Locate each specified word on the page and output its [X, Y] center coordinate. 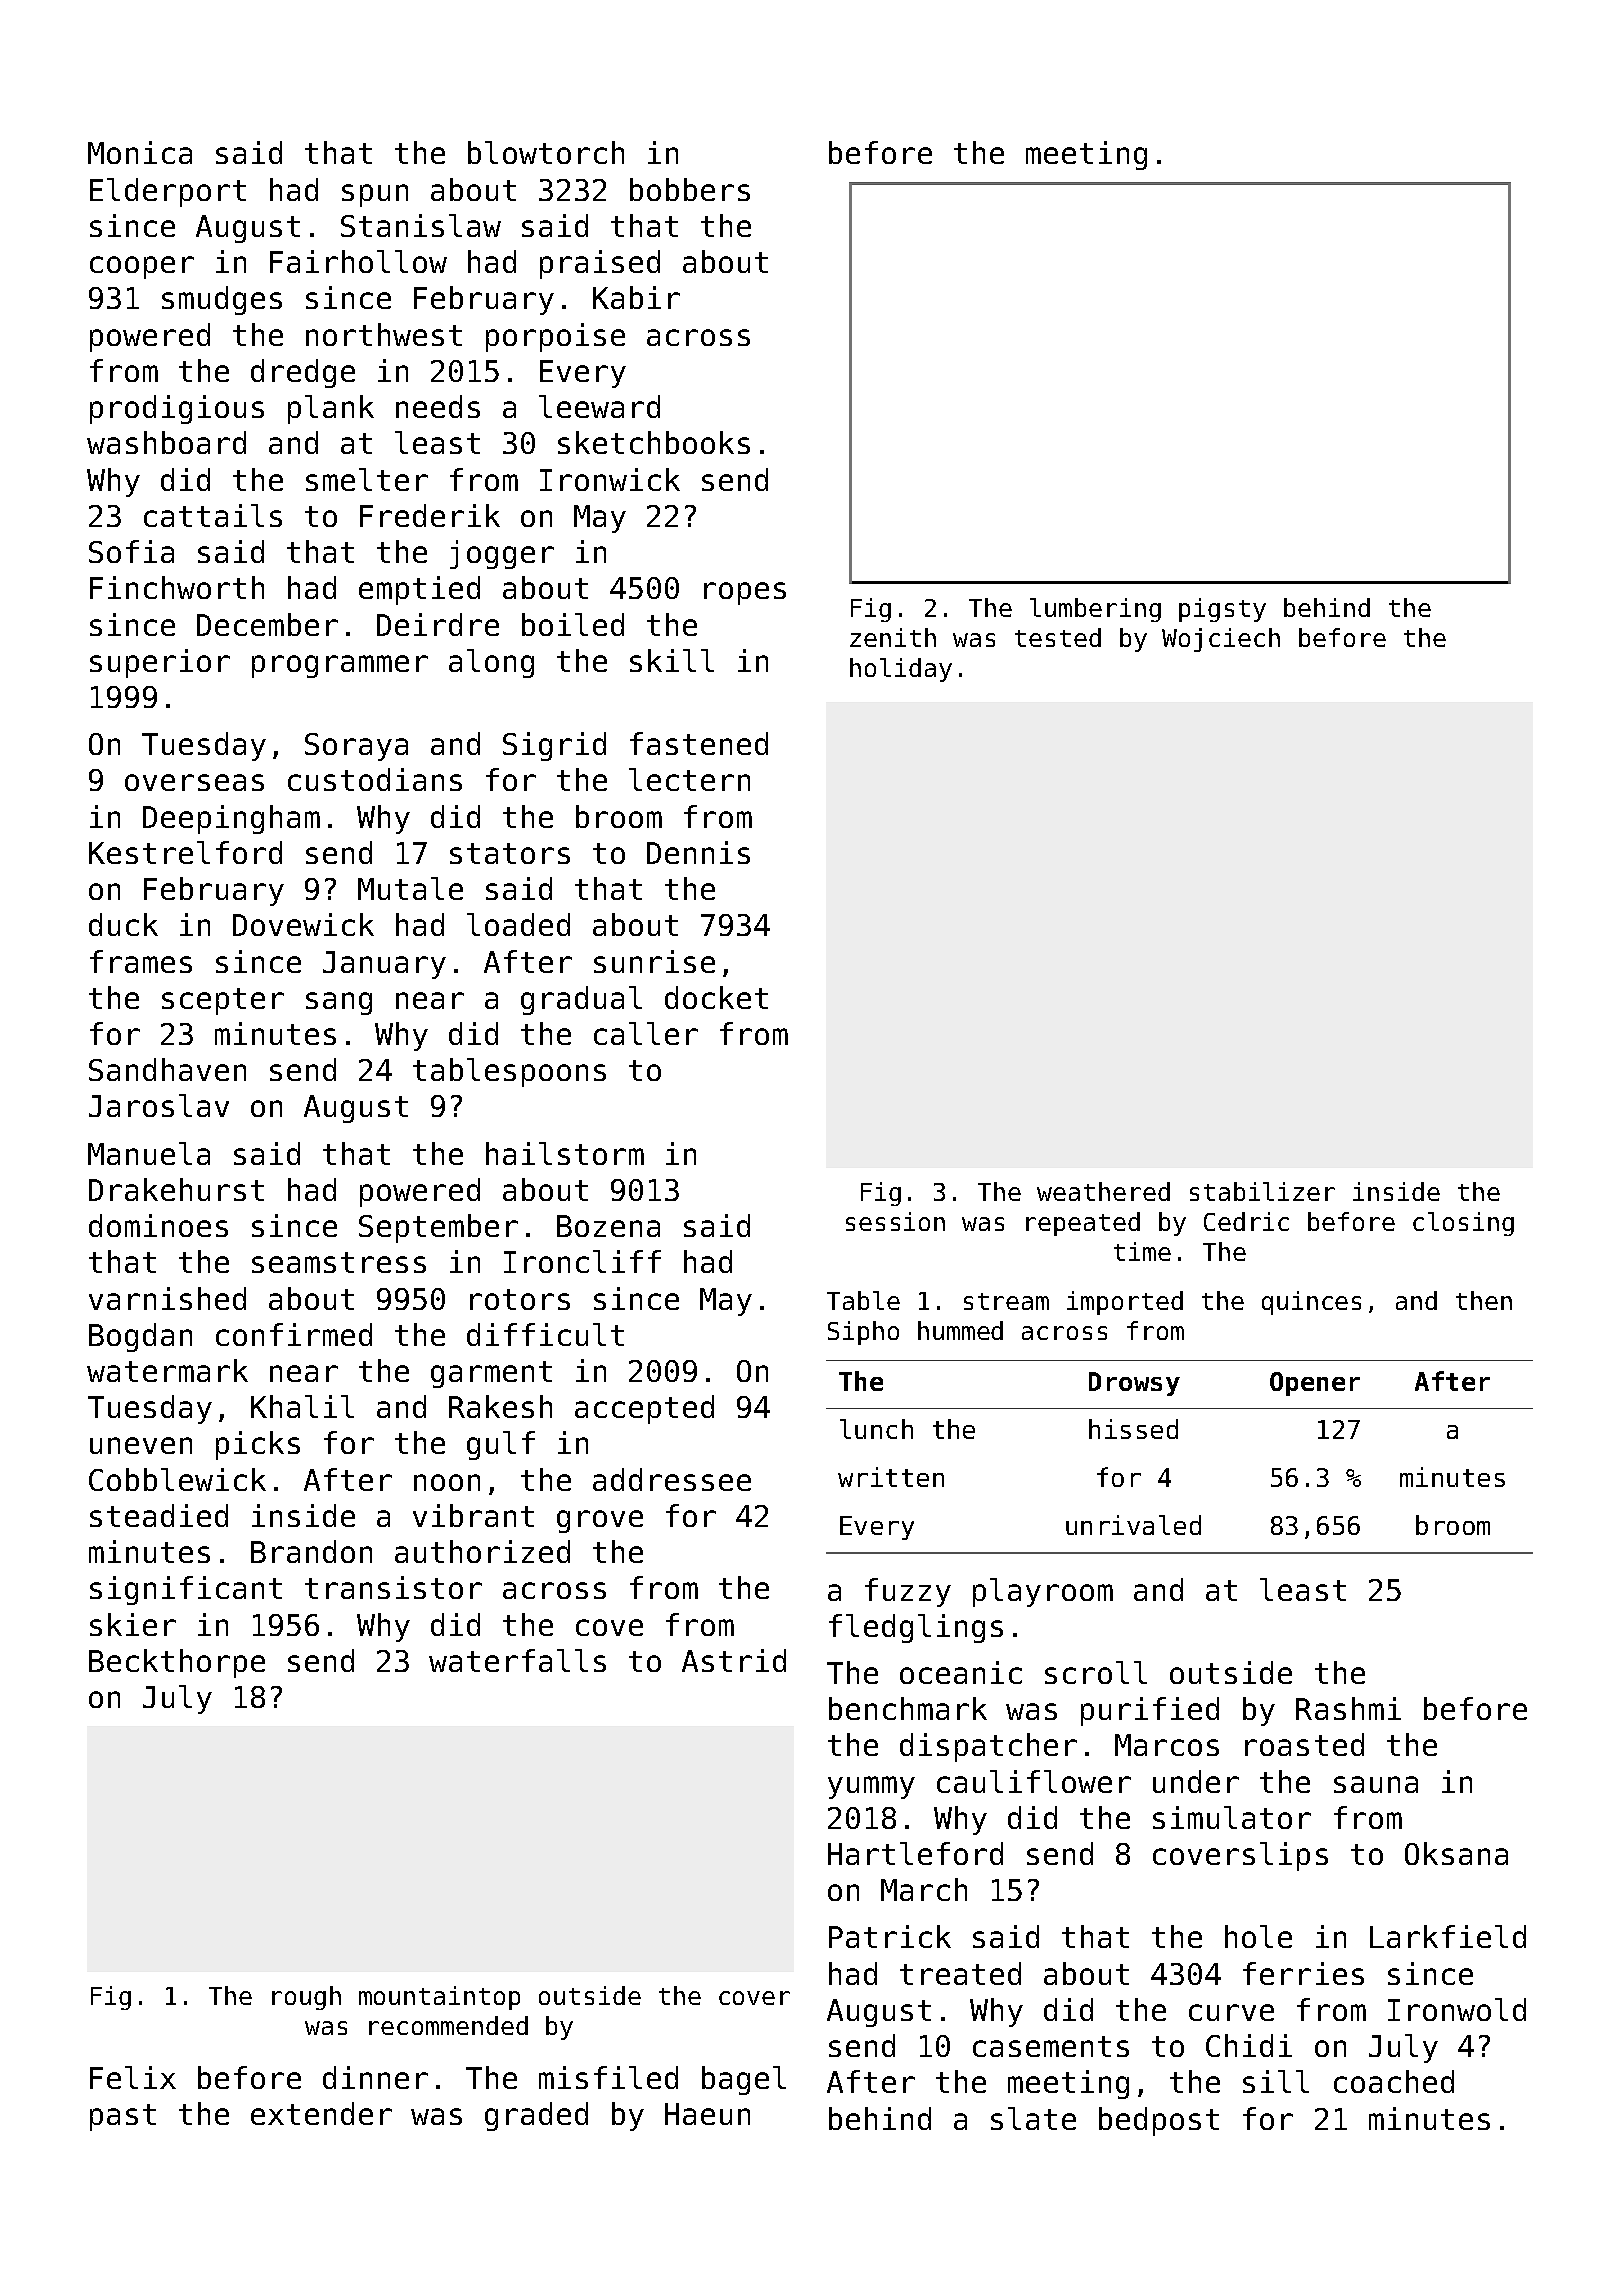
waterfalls [517, 1660]
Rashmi [1348, 1708]
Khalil [302, 1406]
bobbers [690, 189]
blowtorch [546, 152]
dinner [375, 2077]
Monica [140, 152]
